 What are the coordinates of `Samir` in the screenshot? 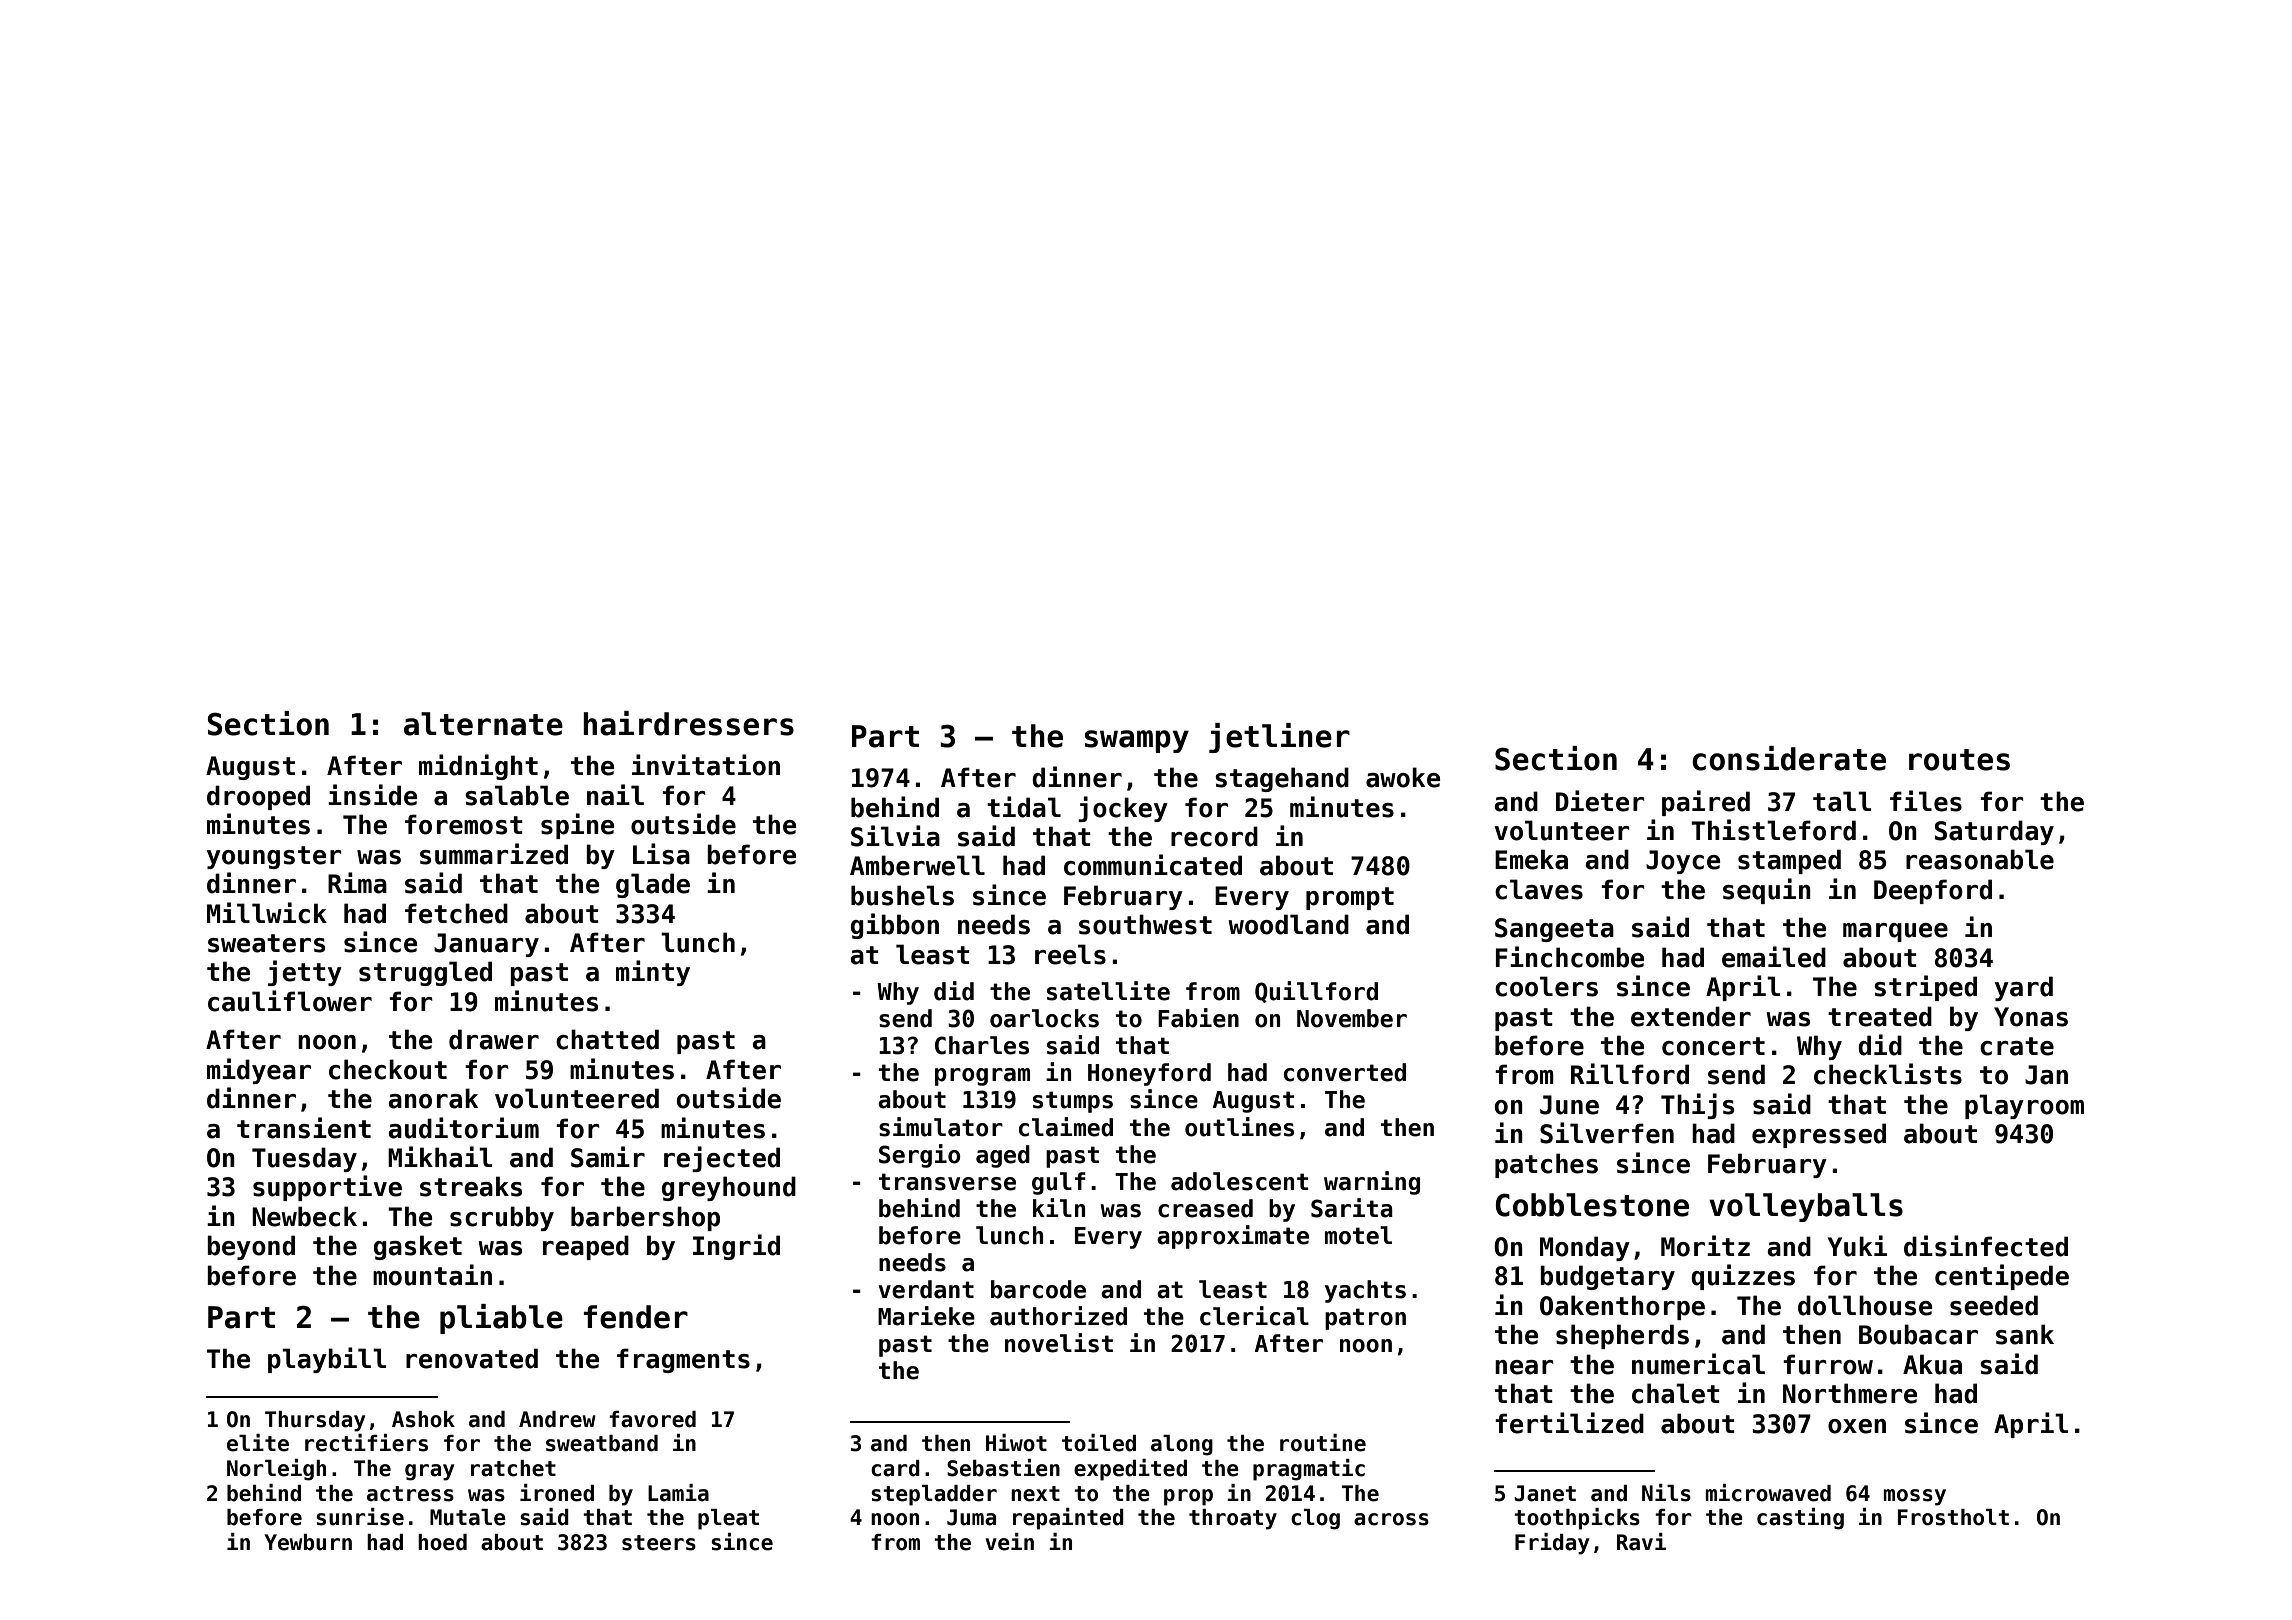 It's located at (608, 1157).
